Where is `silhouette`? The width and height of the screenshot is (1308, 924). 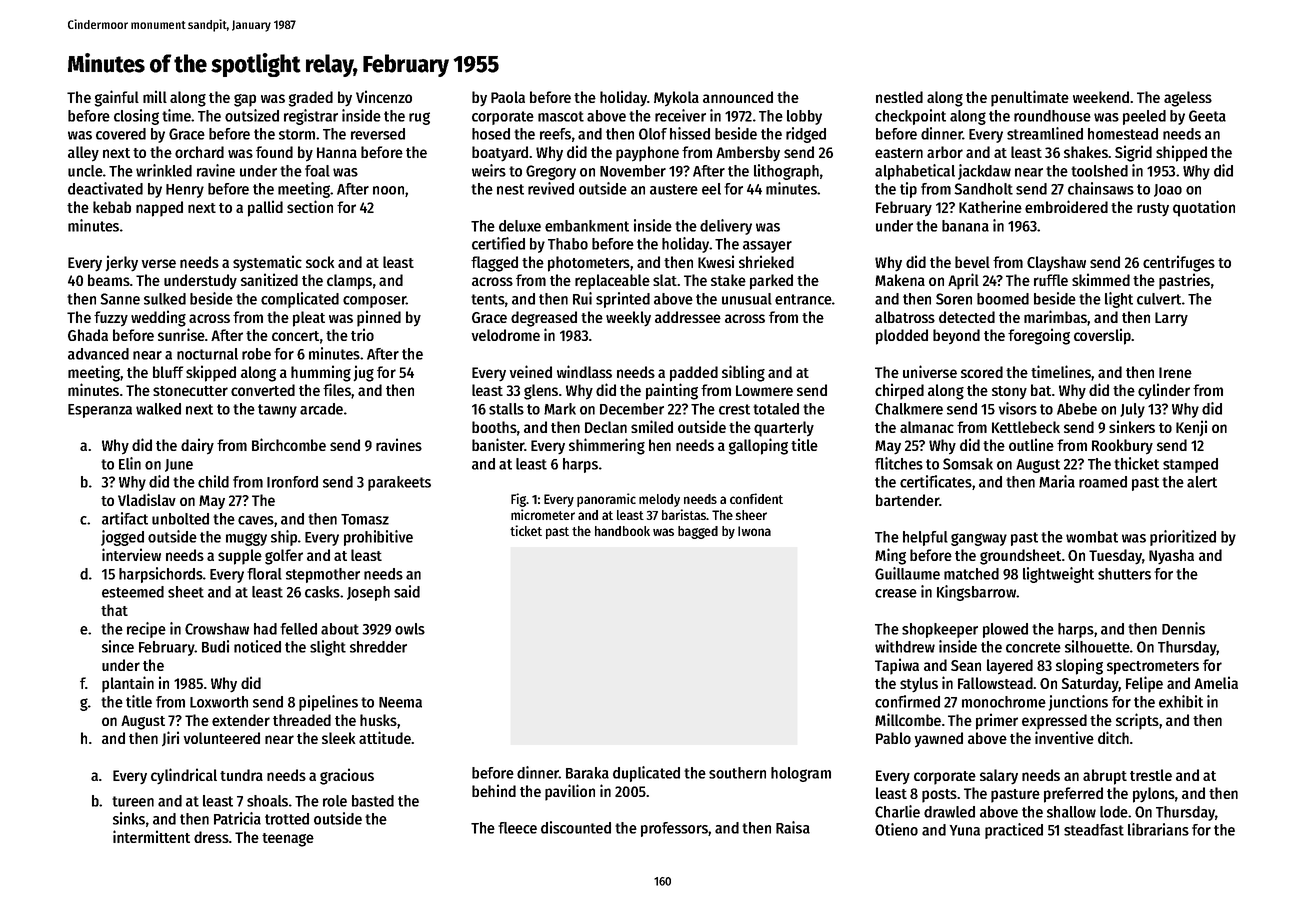
silhouette is located at coordinates (1097, 646).
